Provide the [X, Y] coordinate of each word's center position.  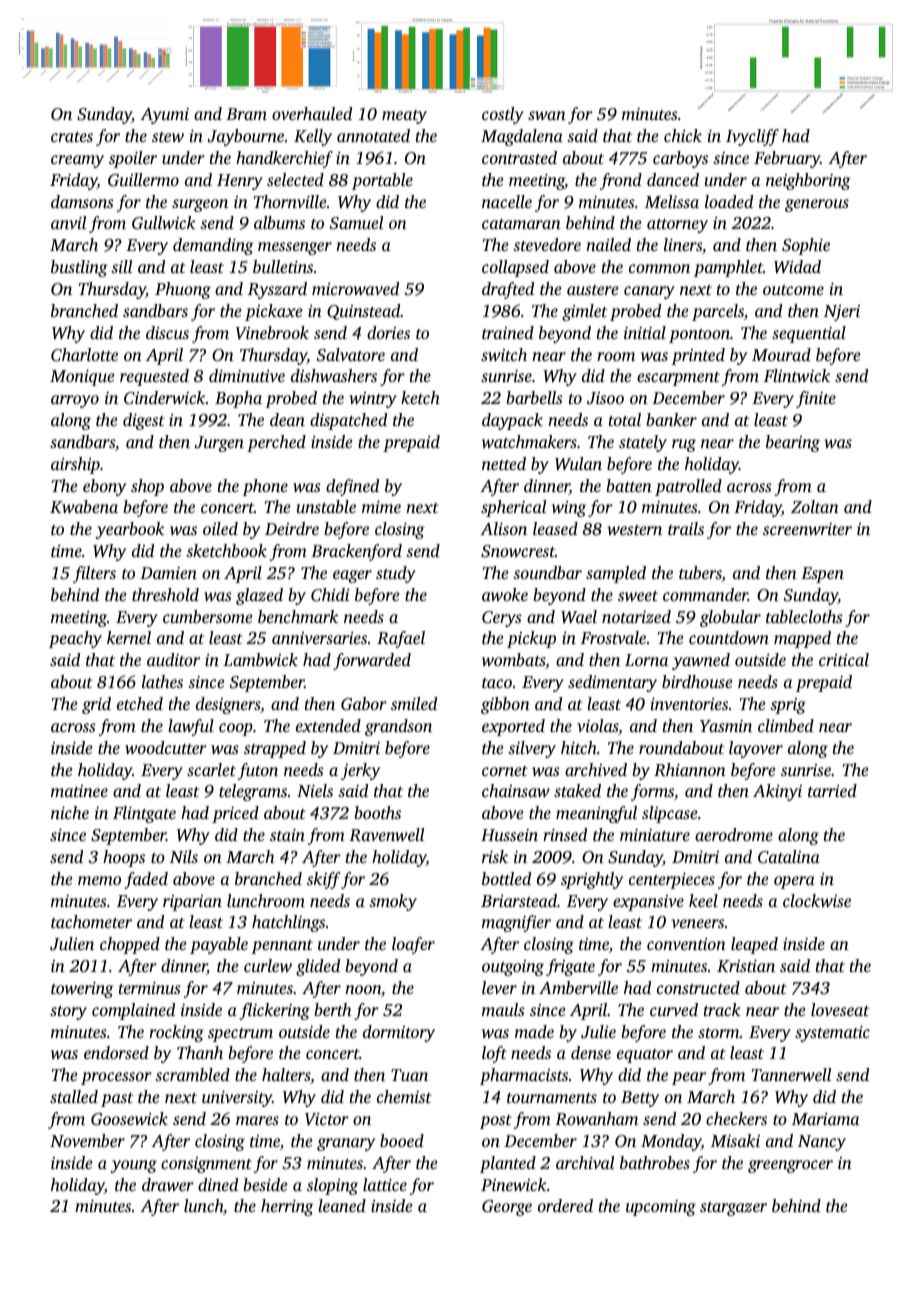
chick [683, 135]
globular [730, 618]
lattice [385, 1184]
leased [555, 528]
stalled [74, 1096]
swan [547, 115]
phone [265, 487]
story [68, 1013]
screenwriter [807, 529]
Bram [246, 114]
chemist [404, 1096]
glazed [259, 596]
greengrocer [790, 1166]
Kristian [746, 966]
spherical [513, 508]
